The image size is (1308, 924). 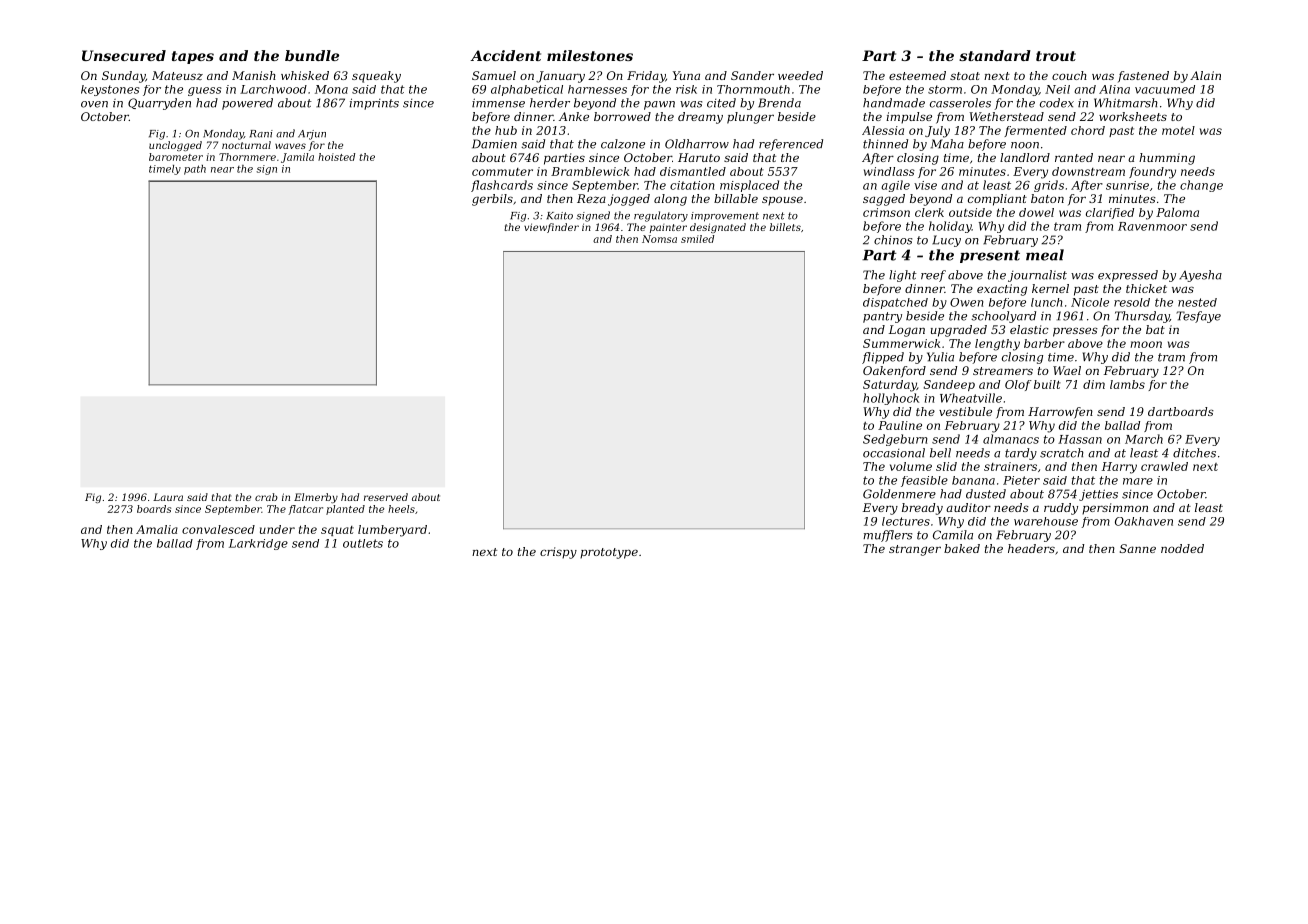 What do you see at coordinates (749, 186) in the screenshot?
I see `misplaced` at bounding box center [749, 186].
